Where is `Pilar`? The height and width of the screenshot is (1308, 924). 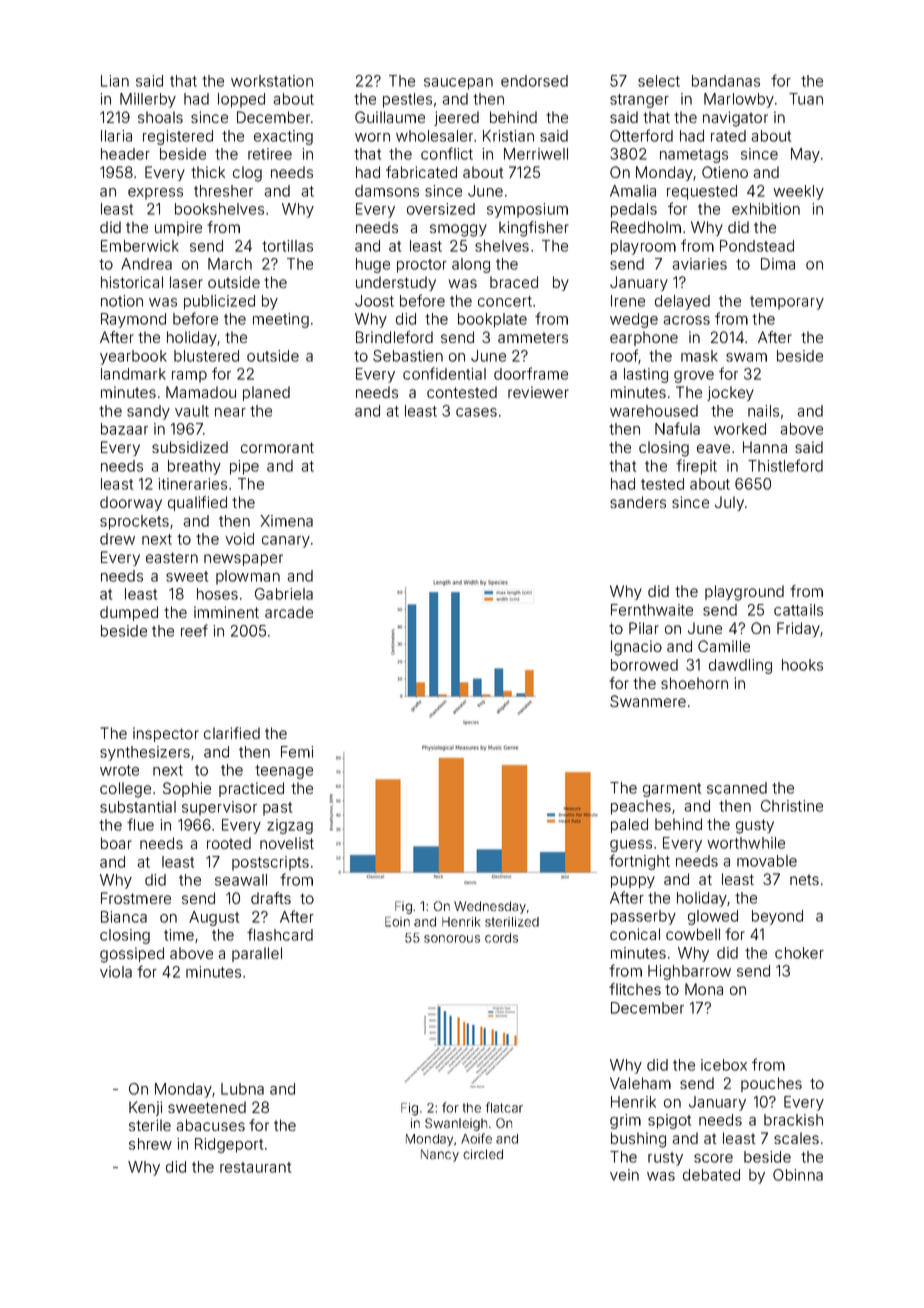
Pilar is located at coordinates (644, 628).
